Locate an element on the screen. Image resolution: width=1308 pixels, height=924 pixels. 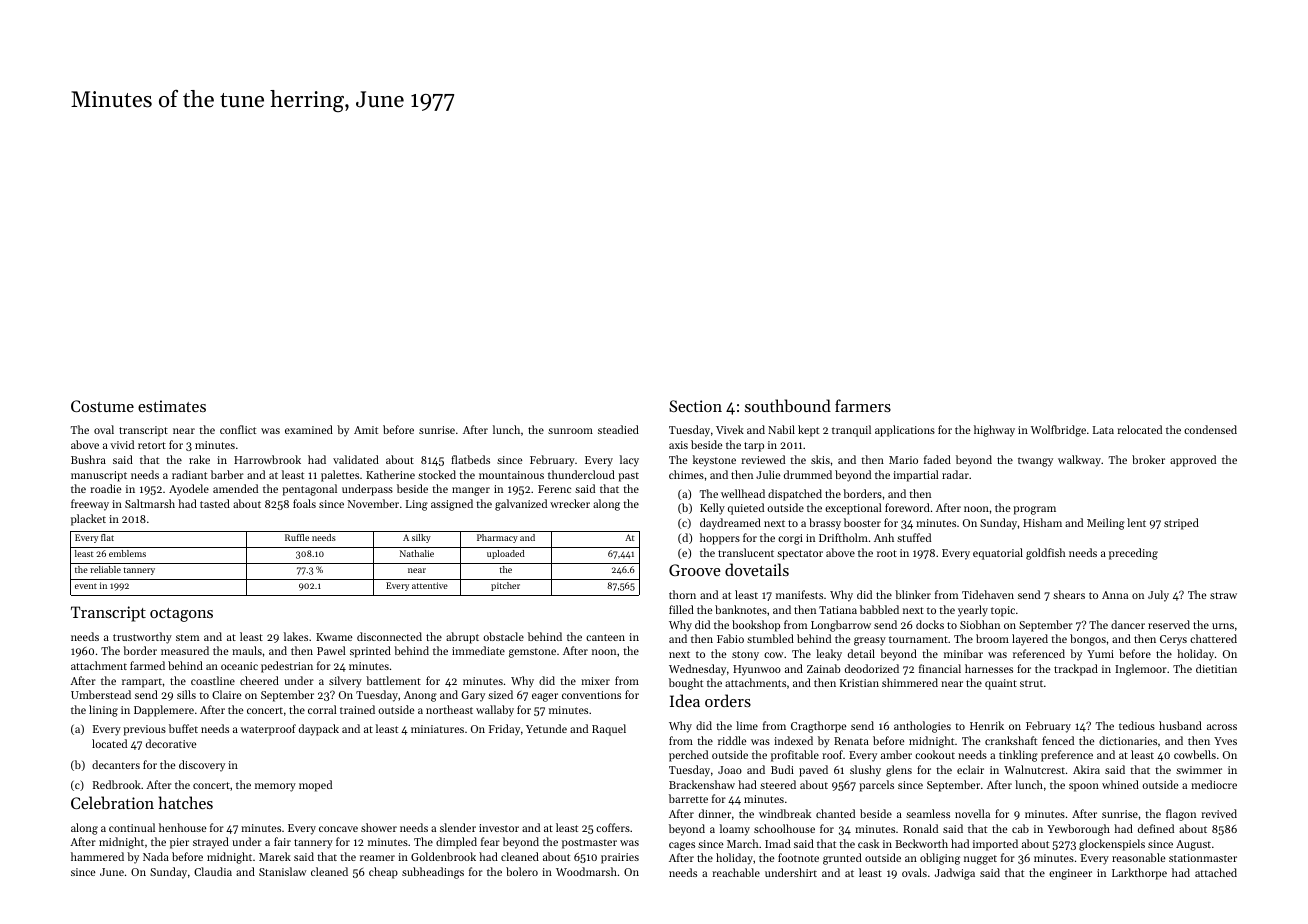
faded is located at coordinates (937, 459).
